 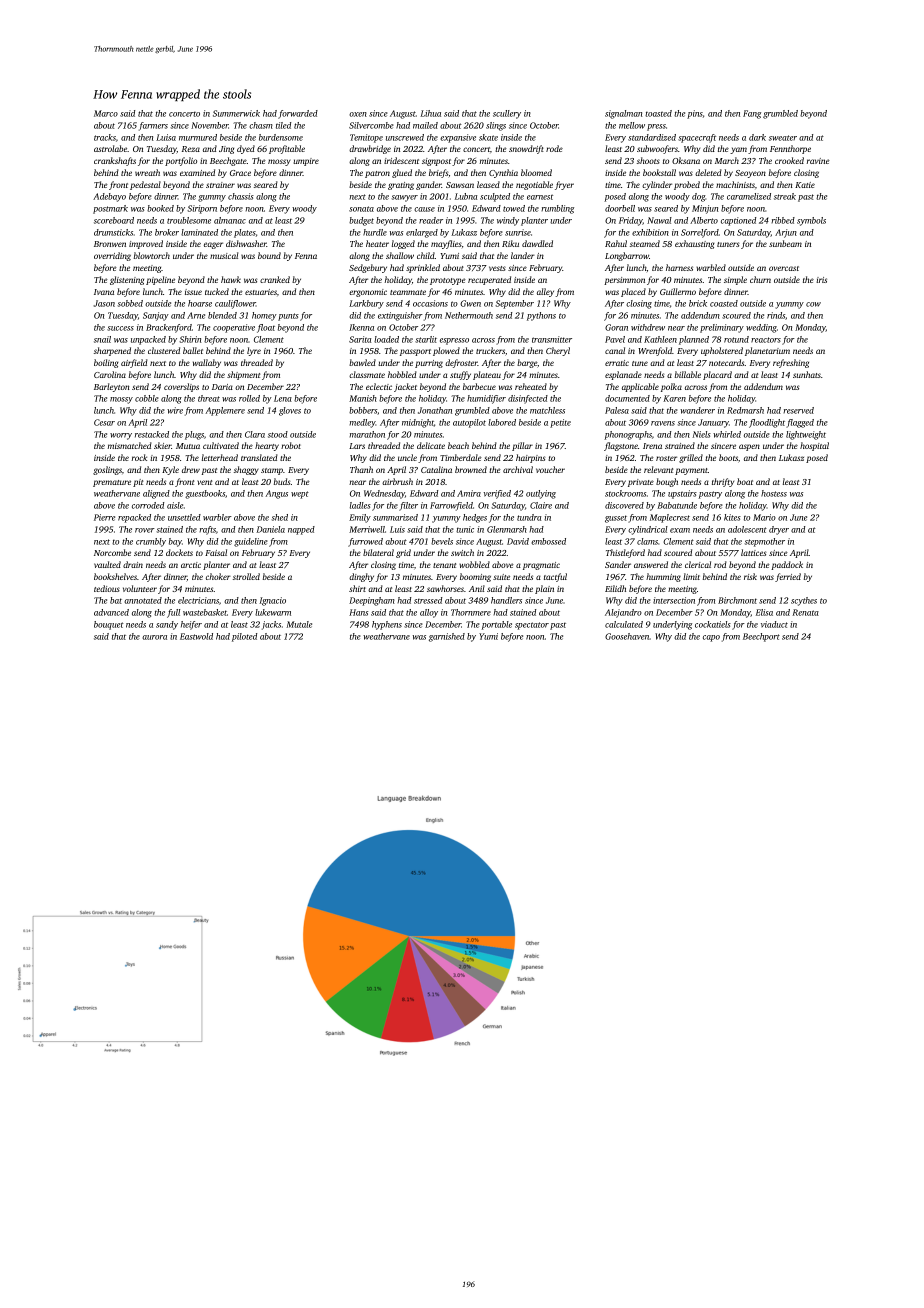 I want to click on sweater, so click(x=783, y=138).
